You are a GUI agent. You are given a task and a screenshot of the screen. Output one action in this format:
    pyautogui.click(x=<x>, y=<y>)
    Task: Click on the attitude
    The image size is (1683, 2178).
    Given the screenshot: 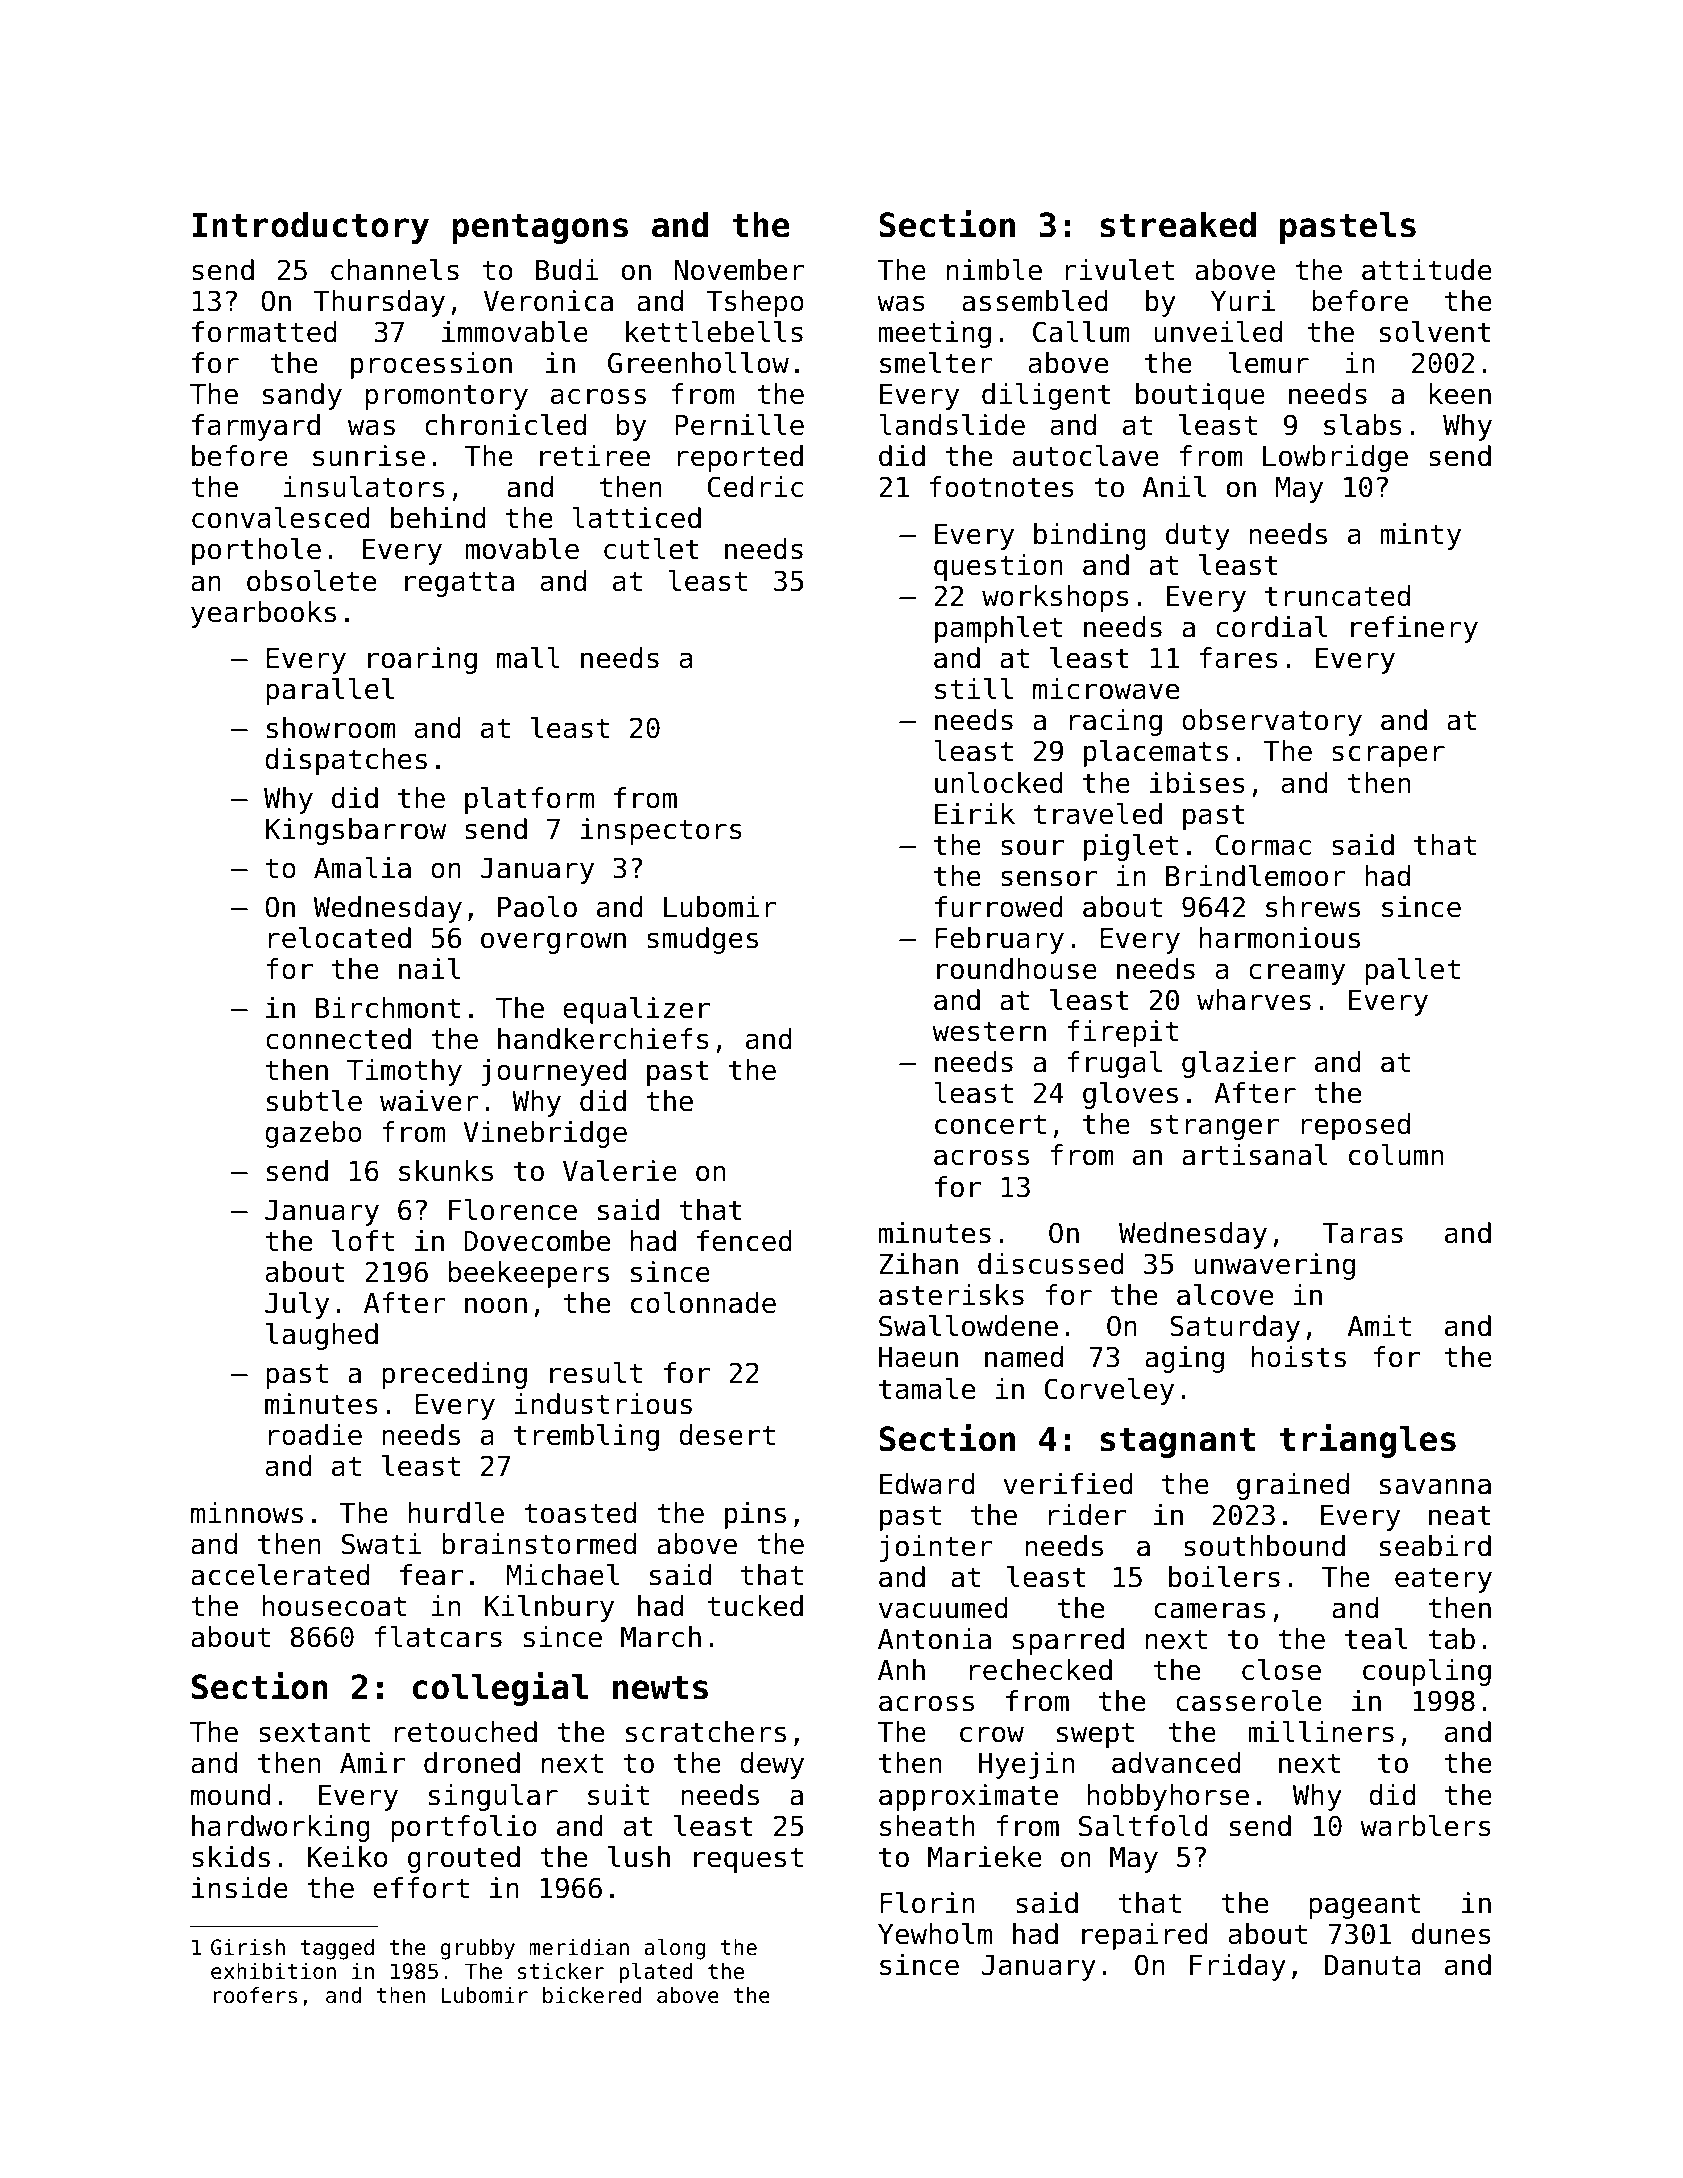 What is the action you would take?
    pyautogui.click(x=1427, y=270)
